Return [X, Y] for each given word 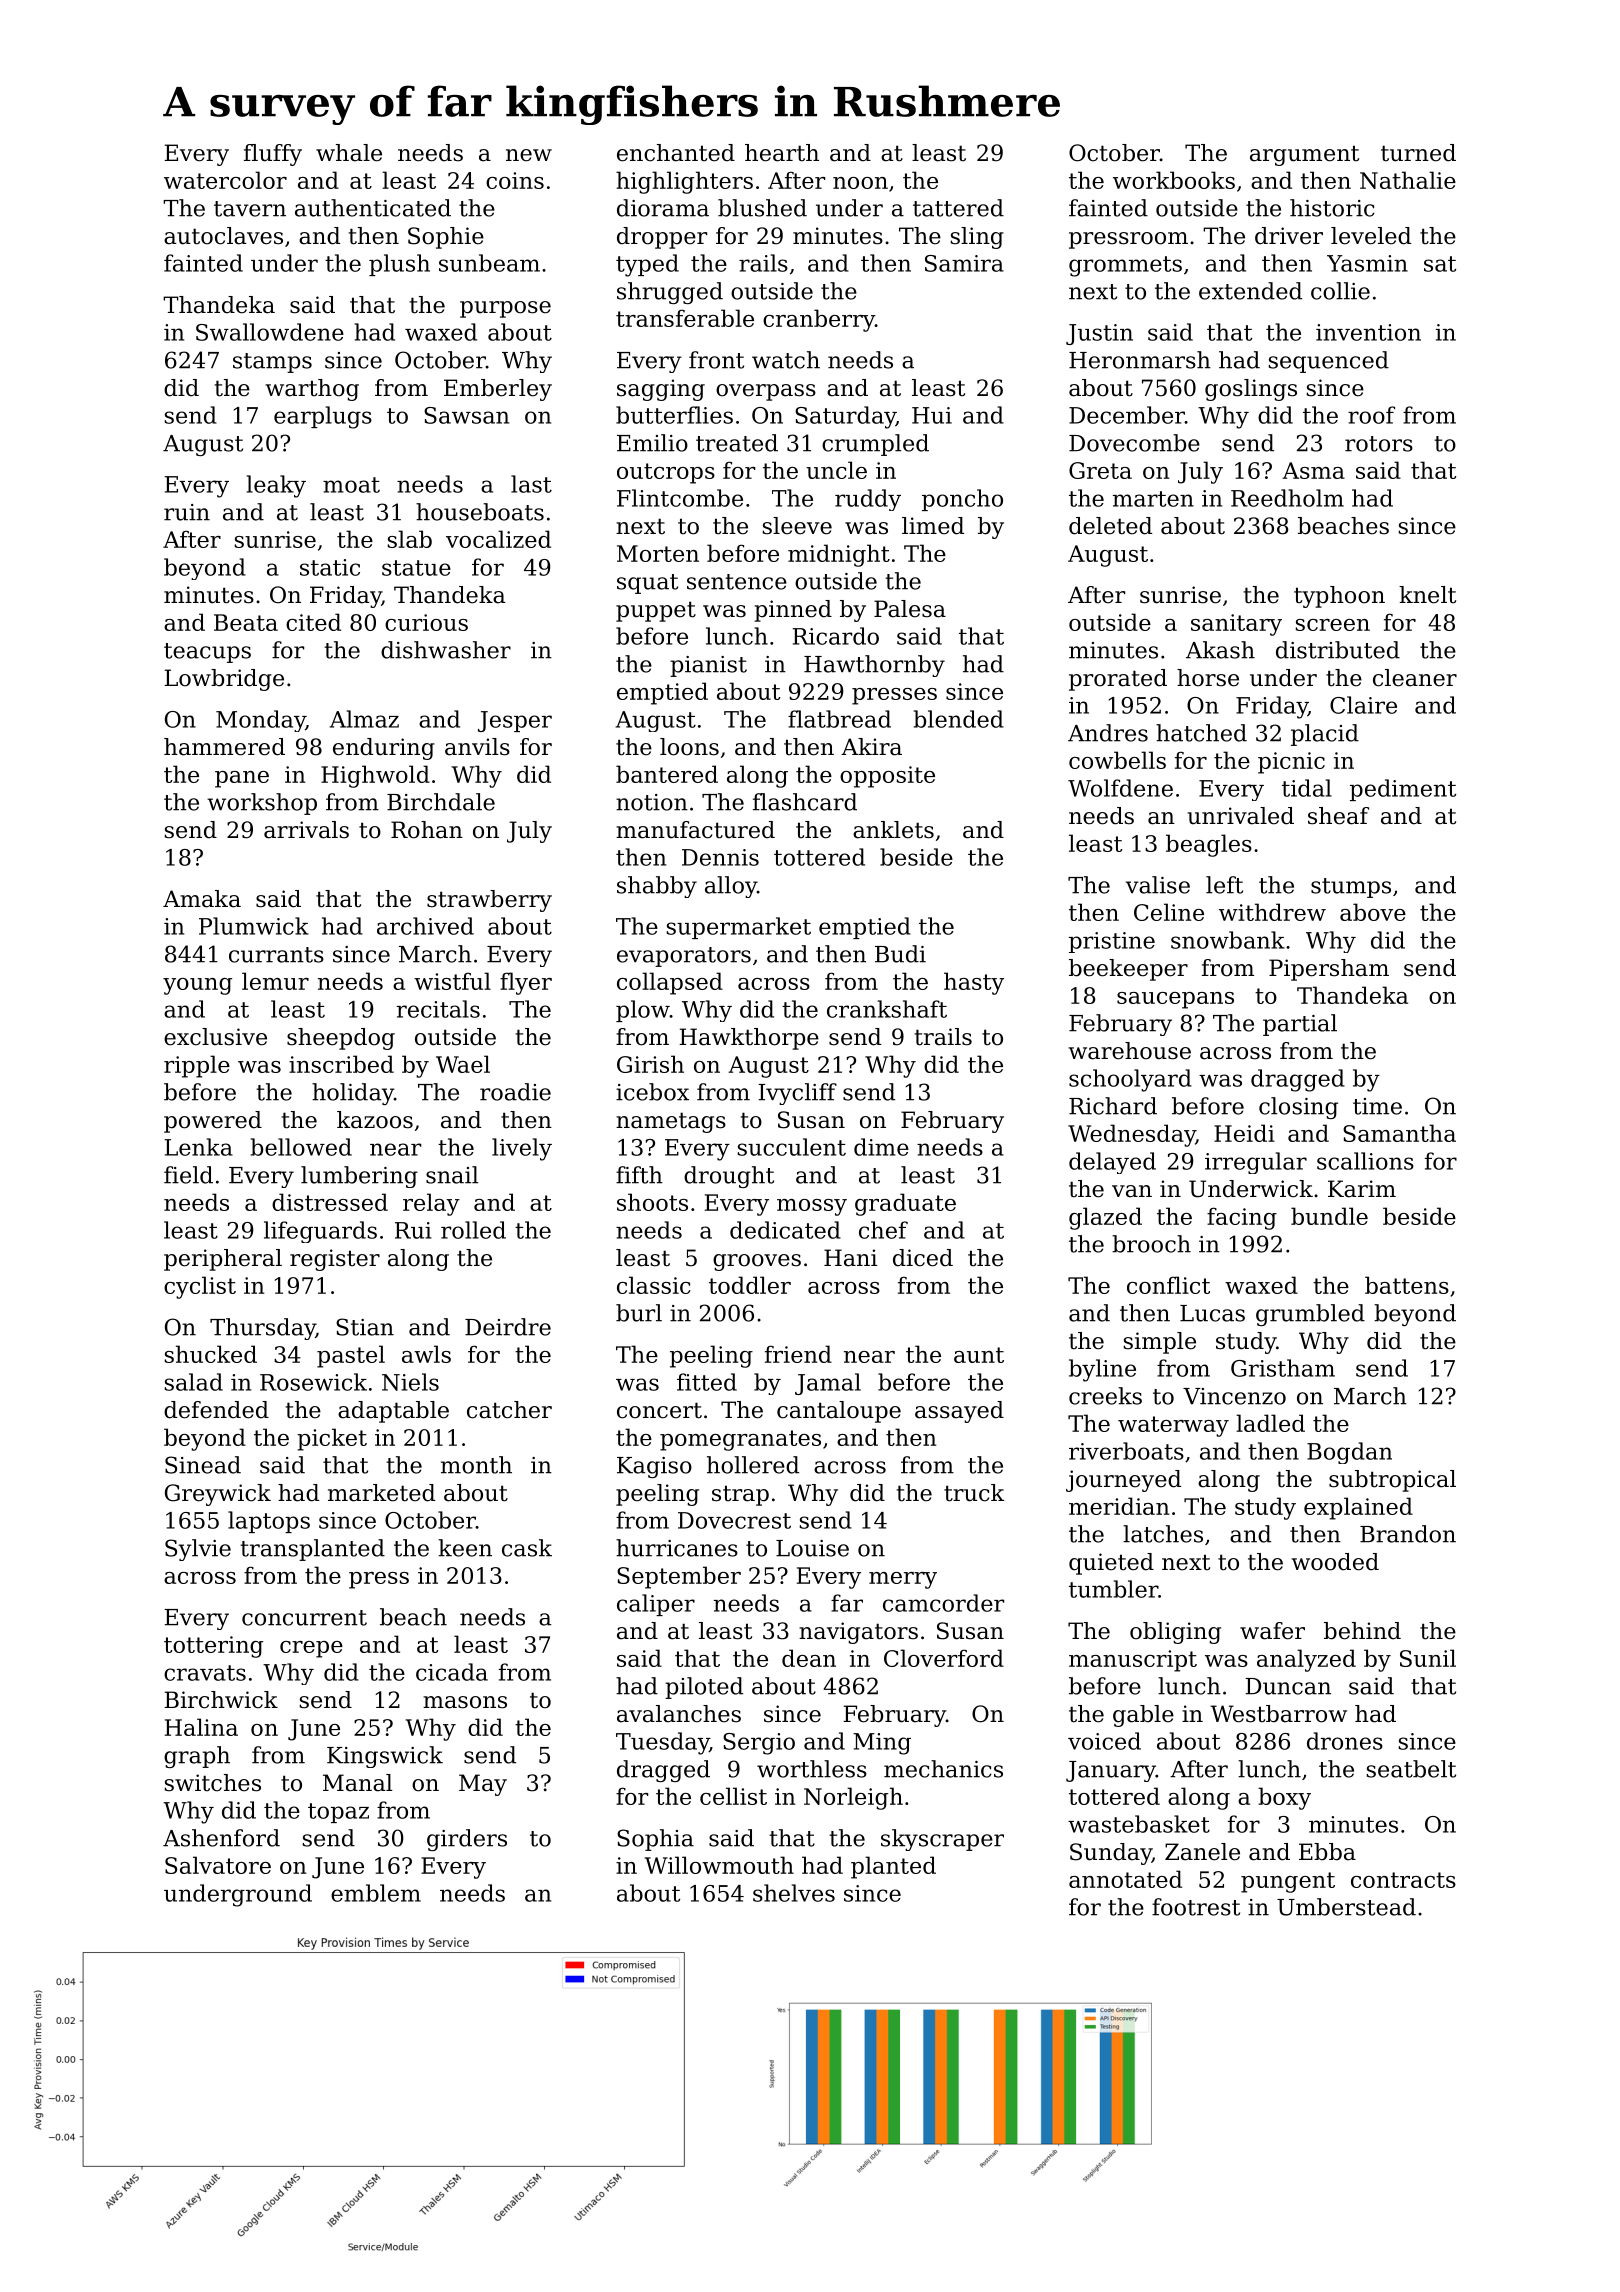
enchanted [676, 153]
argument [1304, 155]
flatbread [839, 719]
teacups [207, 653]
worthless [812, 1769]
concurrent [304, 1618]
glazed [1105, 1218]
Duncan [1288, 1686]
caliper [656, 1605]
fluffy [273, 155]
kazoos [375, 1120]
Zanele [1202, 1852]
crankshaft [887, 1009]
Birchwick [221, 1700]
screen [1333, 625]
